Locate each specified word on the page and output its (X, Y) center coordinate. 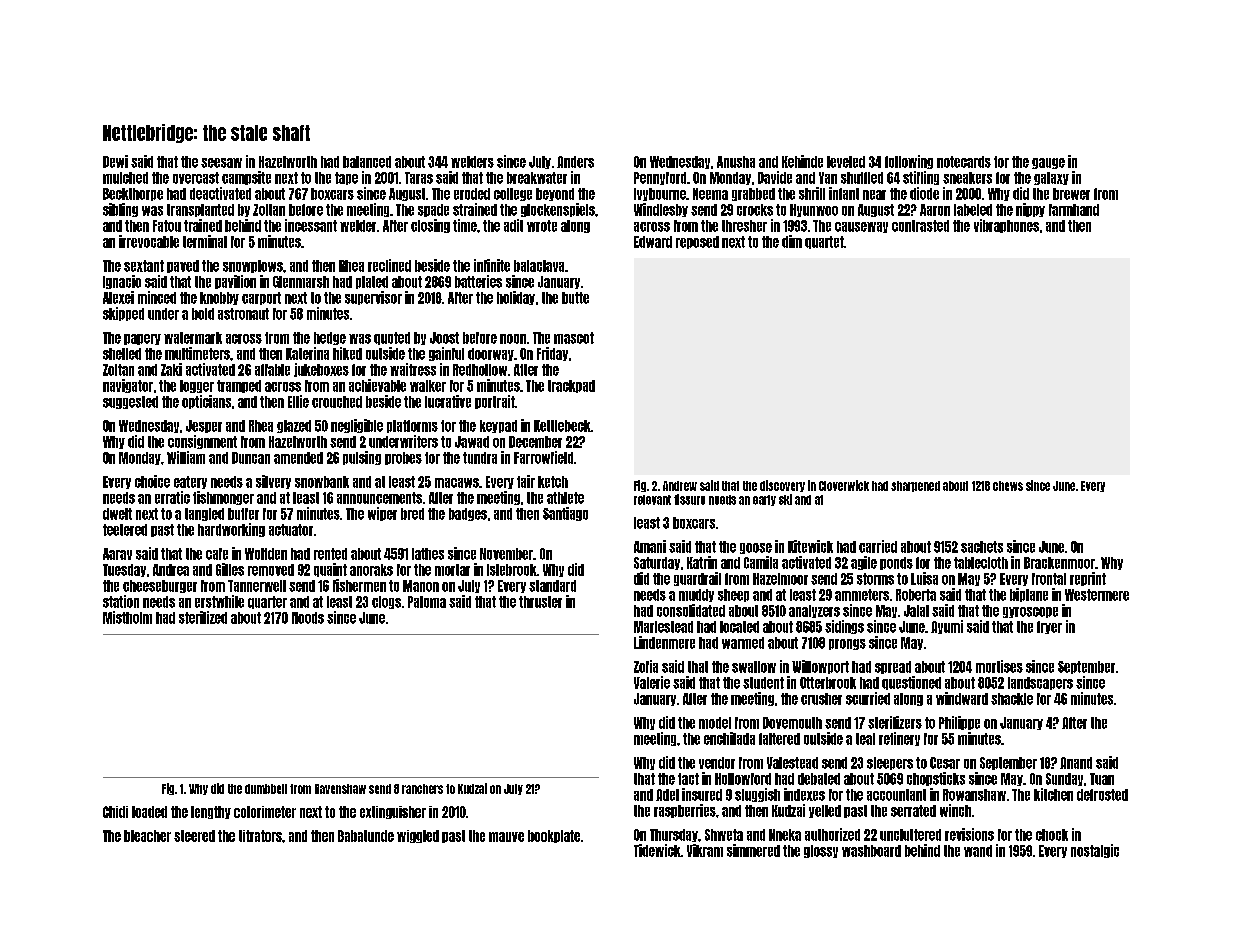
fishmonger (223, 498)
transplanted (200, 210)
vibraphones (1006, 226)
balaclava (539, 266)
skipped (123, 314)
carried (878, 546)
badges (468, 514)
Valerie (652, 682)
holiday (516, 298)
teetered (125, 530)
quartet (824, 242)
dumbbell (266, 789)
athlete (565, 498)
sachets (982, 547)
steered (194, 836)
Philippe (959, 723)
